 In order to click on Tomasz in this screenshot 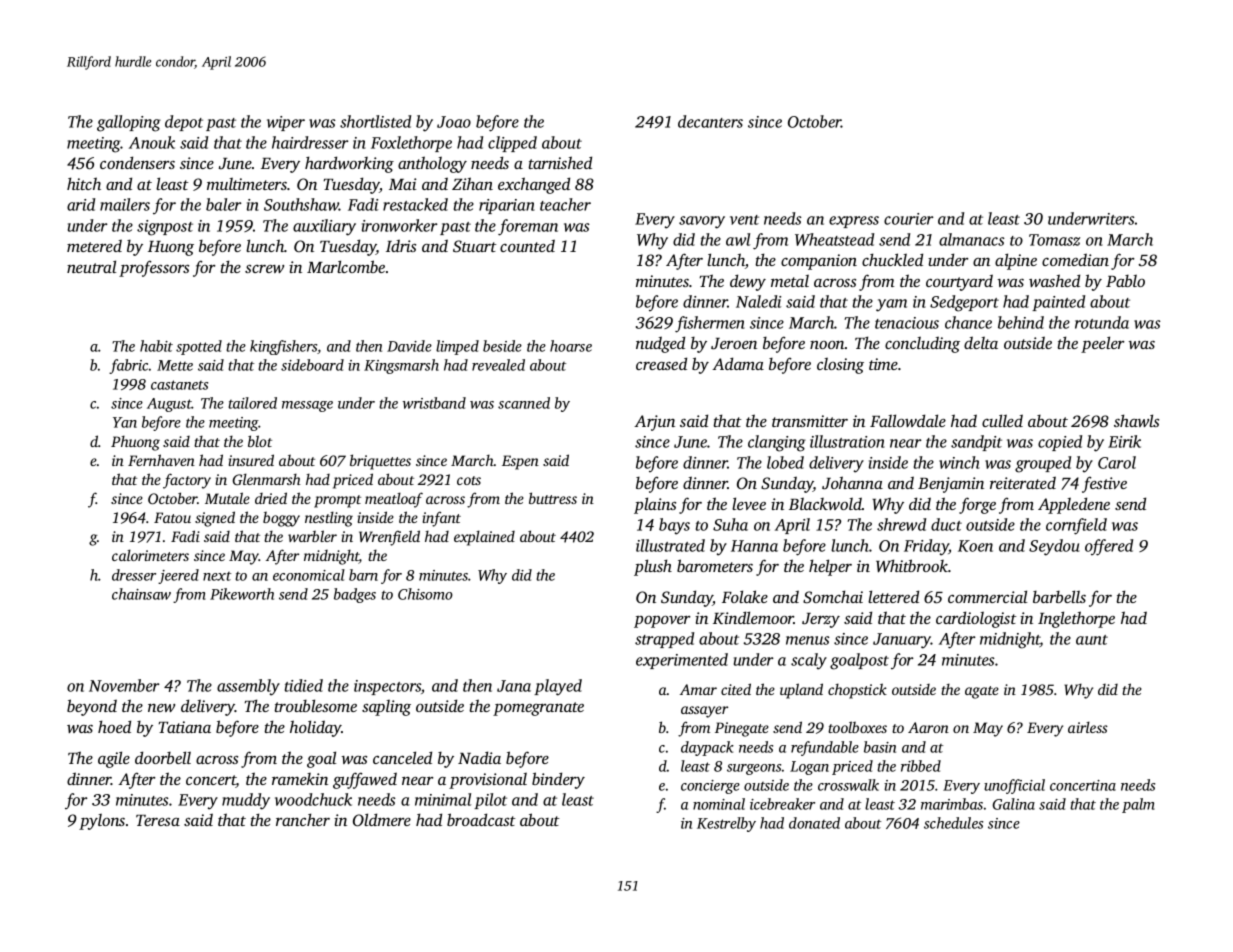, I will do `click(1054, 240)`.
